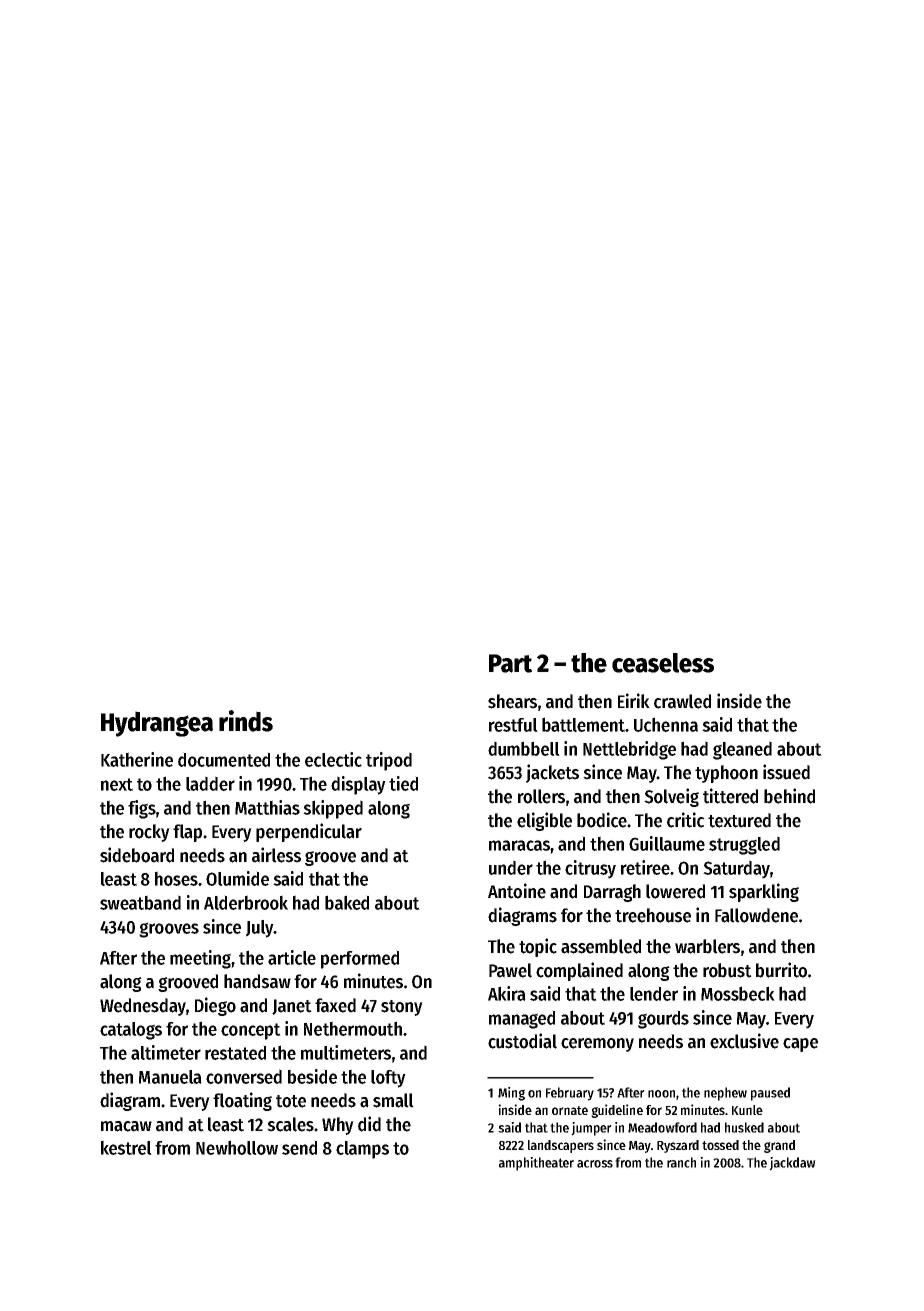 This document has height=1311, width=924. What do you see at coordinates (200, 959) in the document?
I see `meeting` at bounding box center [200, 959].
